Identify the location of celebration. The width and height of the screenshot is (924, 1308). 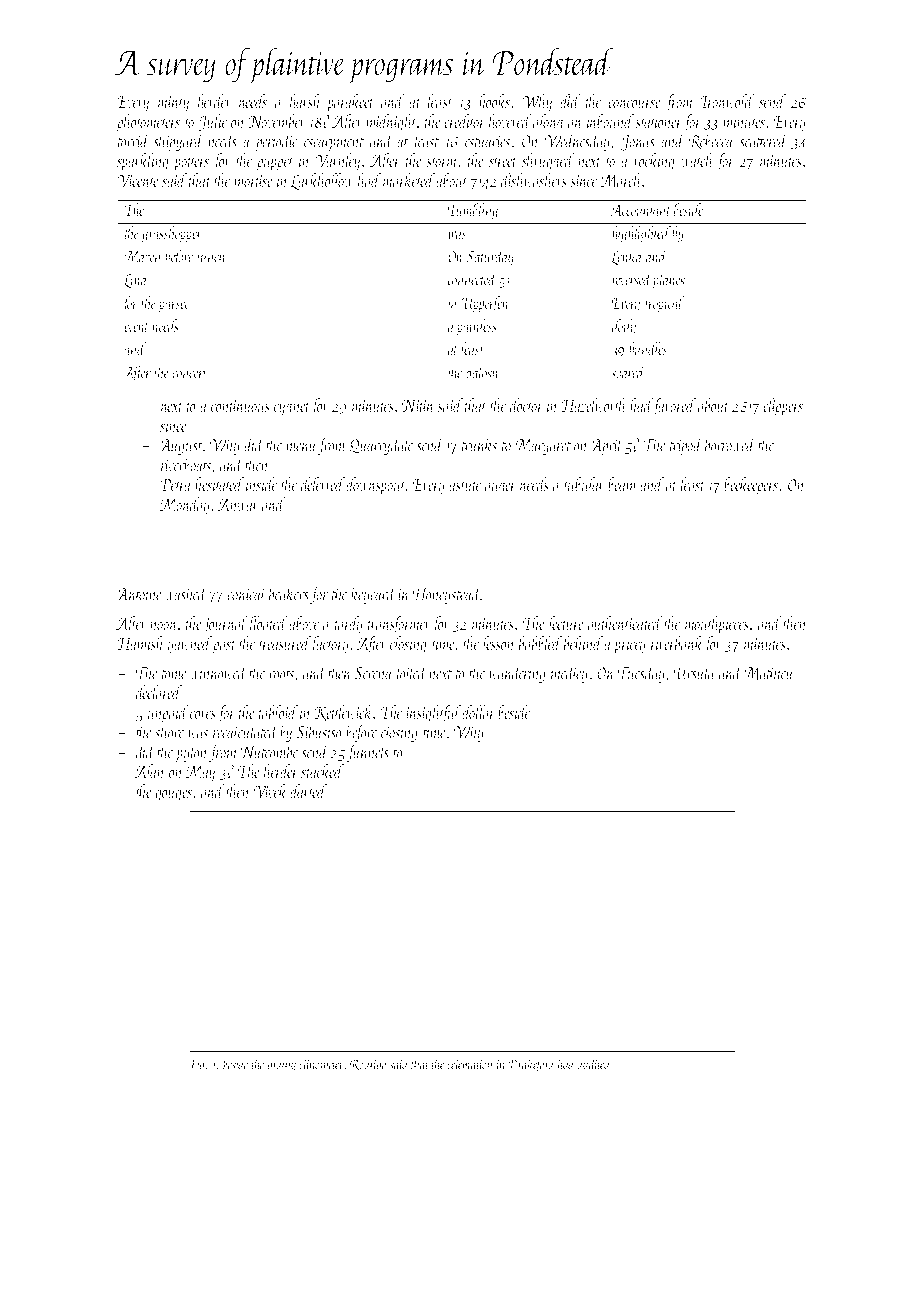
(470, 1064).
